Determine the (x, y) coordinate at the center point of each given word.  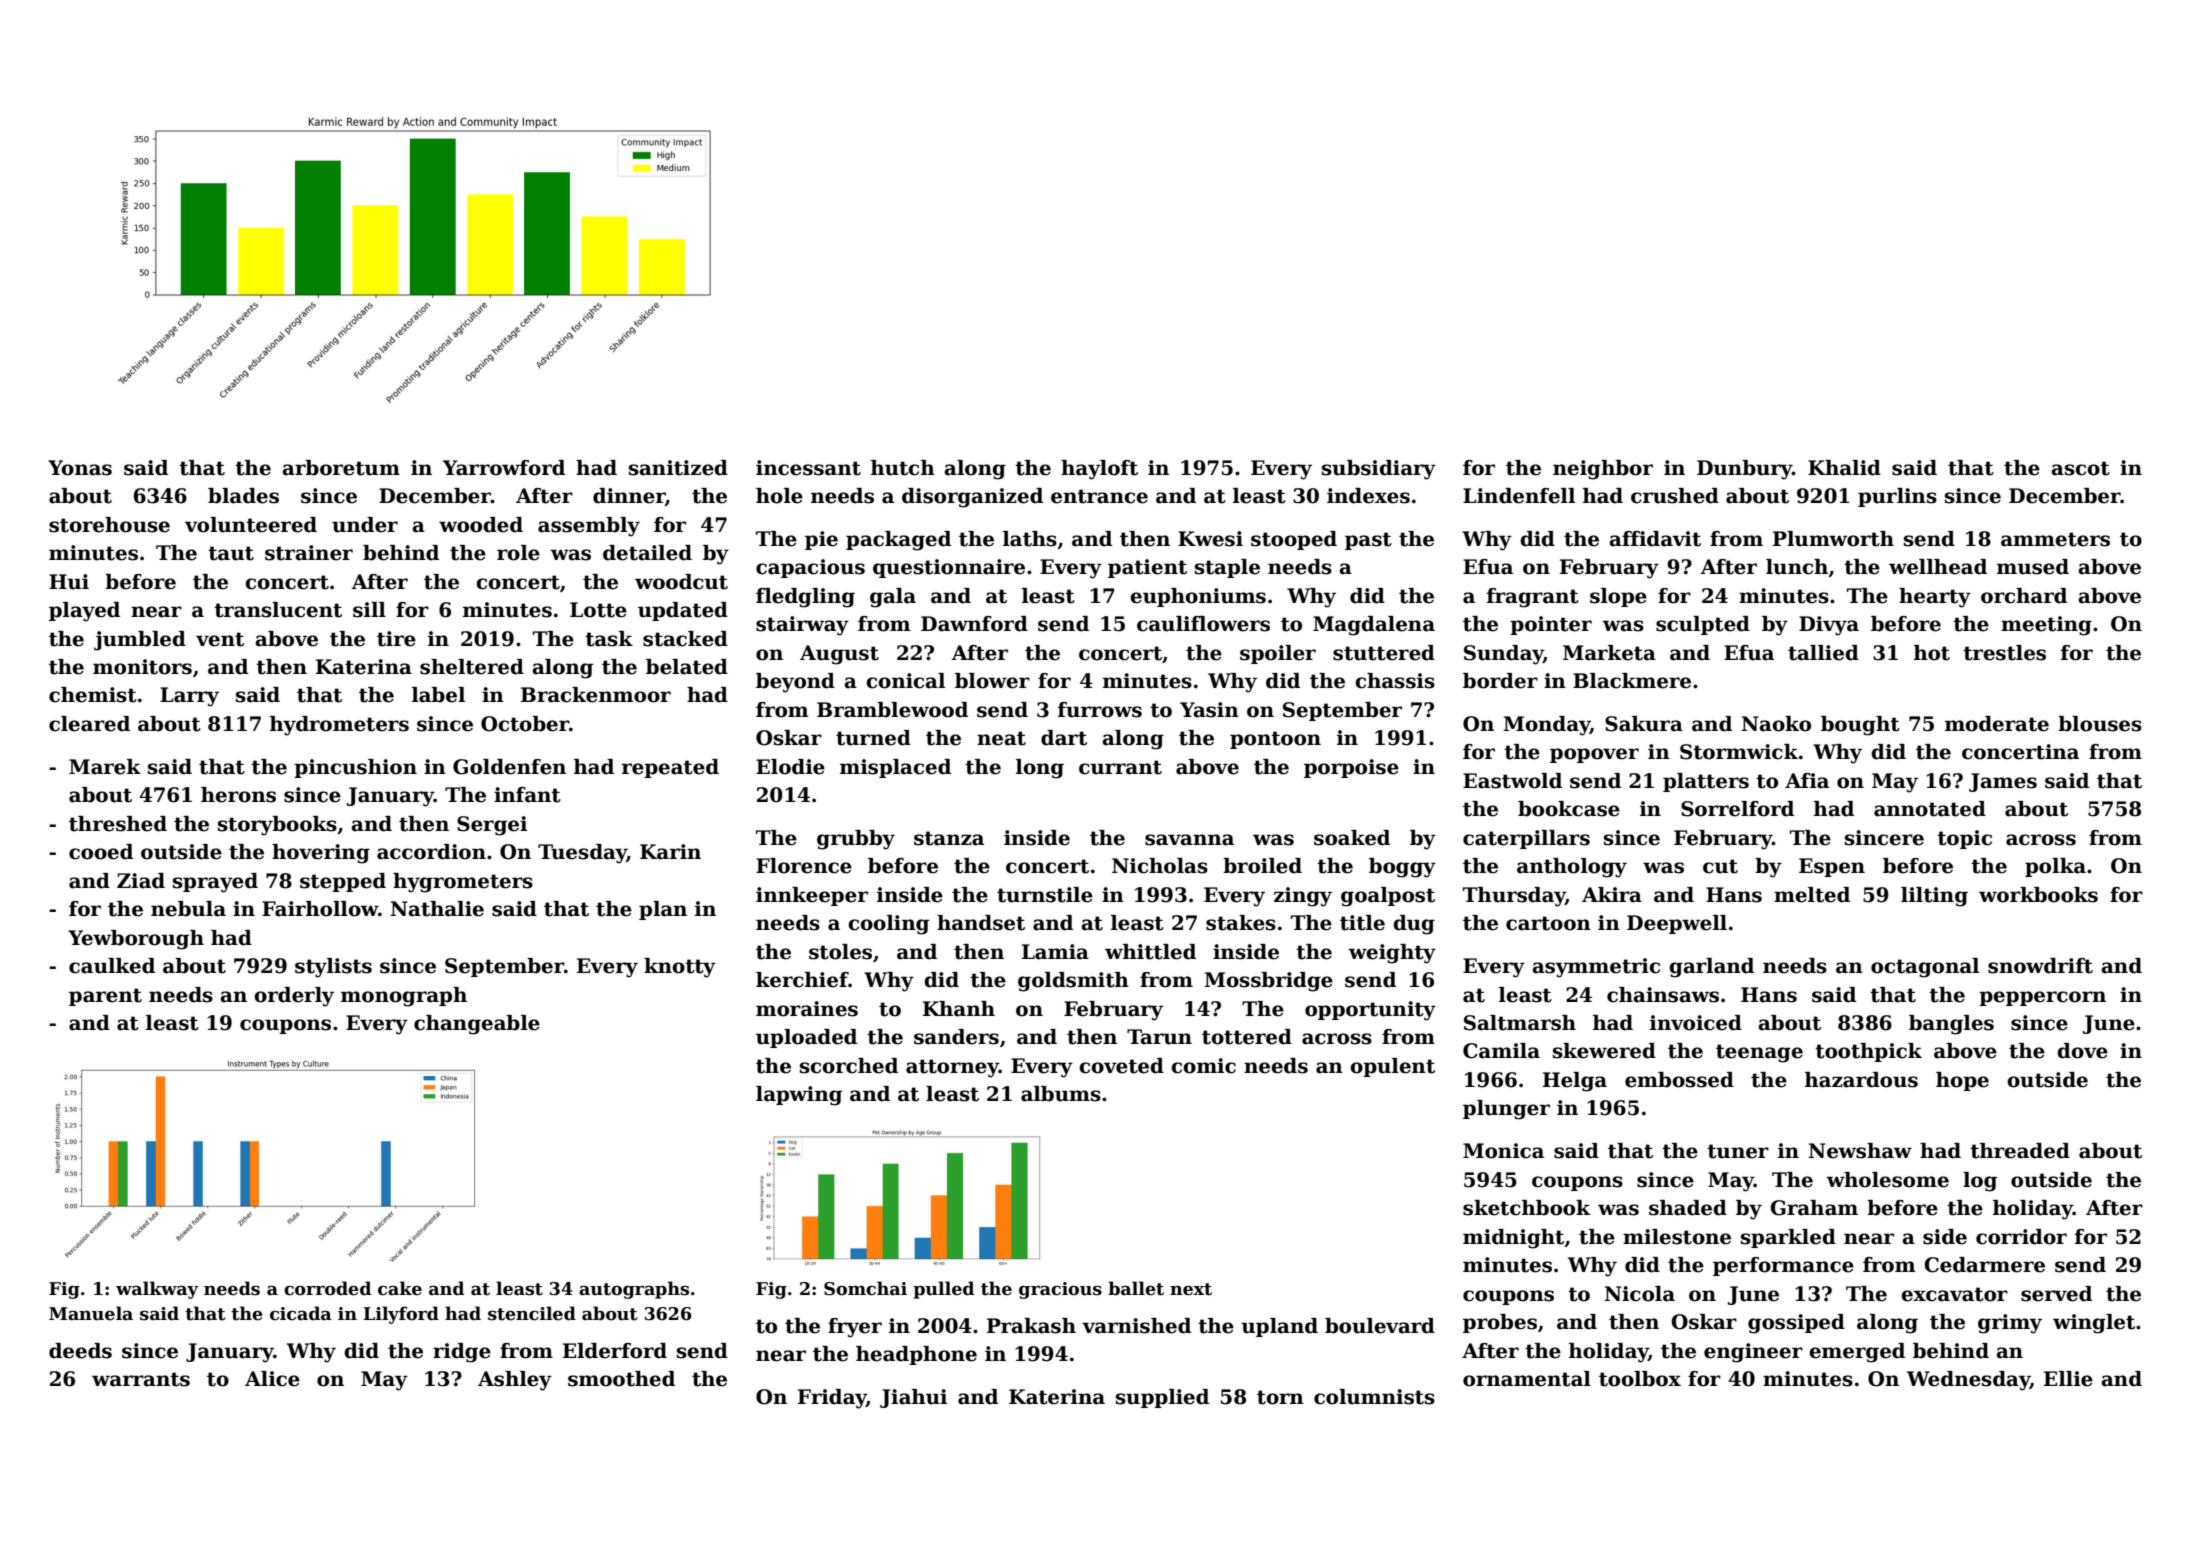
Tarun (1159, 1037)
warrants (141, 1379)
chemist (93, 695)
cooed (101, 852)
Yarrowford (504, 468)
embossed (1679, 1080)
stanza (949, 838)
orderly (294, 997)
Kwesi (1210, 539)
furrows (1100, 710)
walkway (157, 1290)
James (2003, 782)
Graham (1814, 1208)
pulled (943, 1290)
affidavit (1655, 539)
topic (1964, 839)
